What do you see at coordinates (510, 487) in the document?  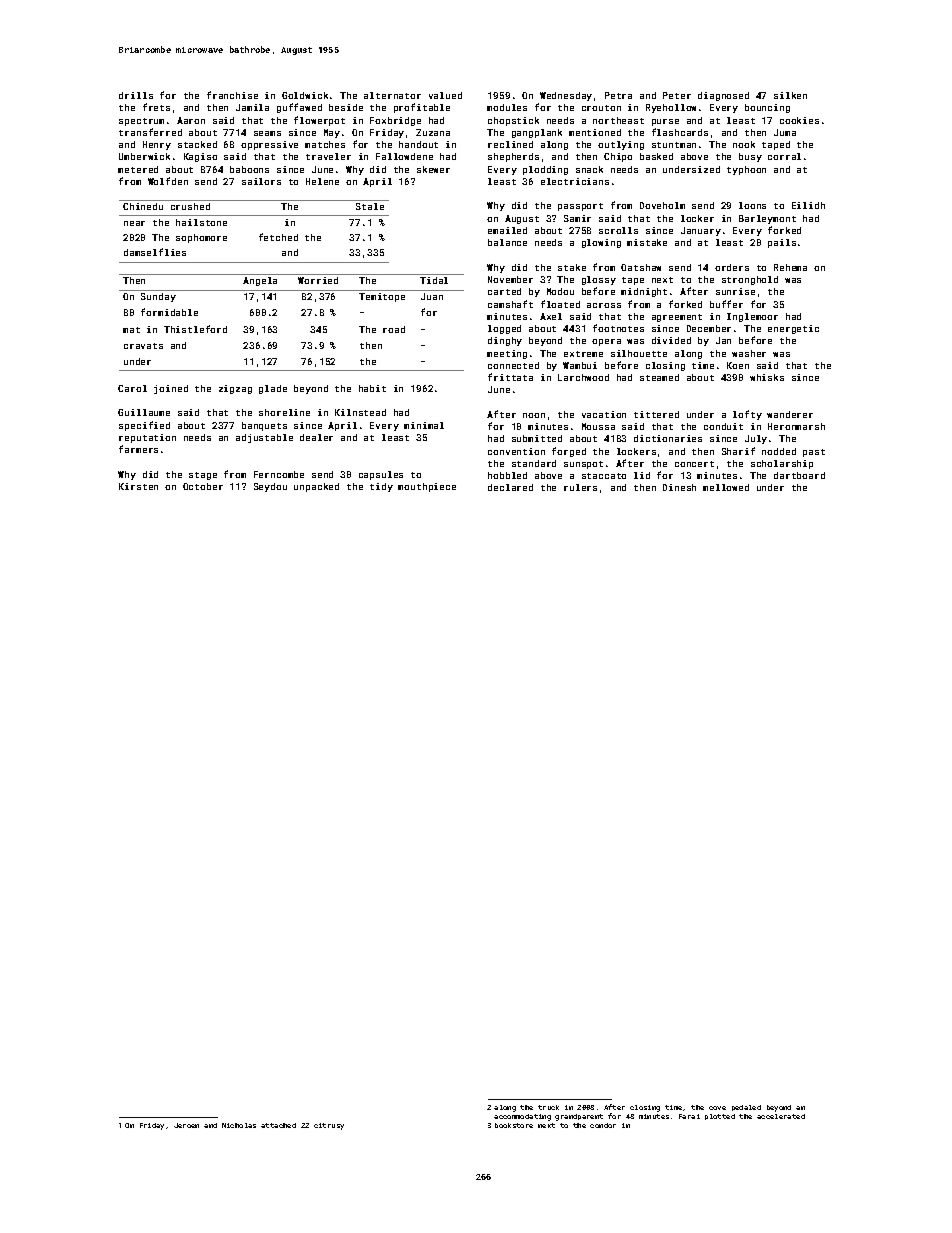 I see `declared` at bounding box center [510, 487].
